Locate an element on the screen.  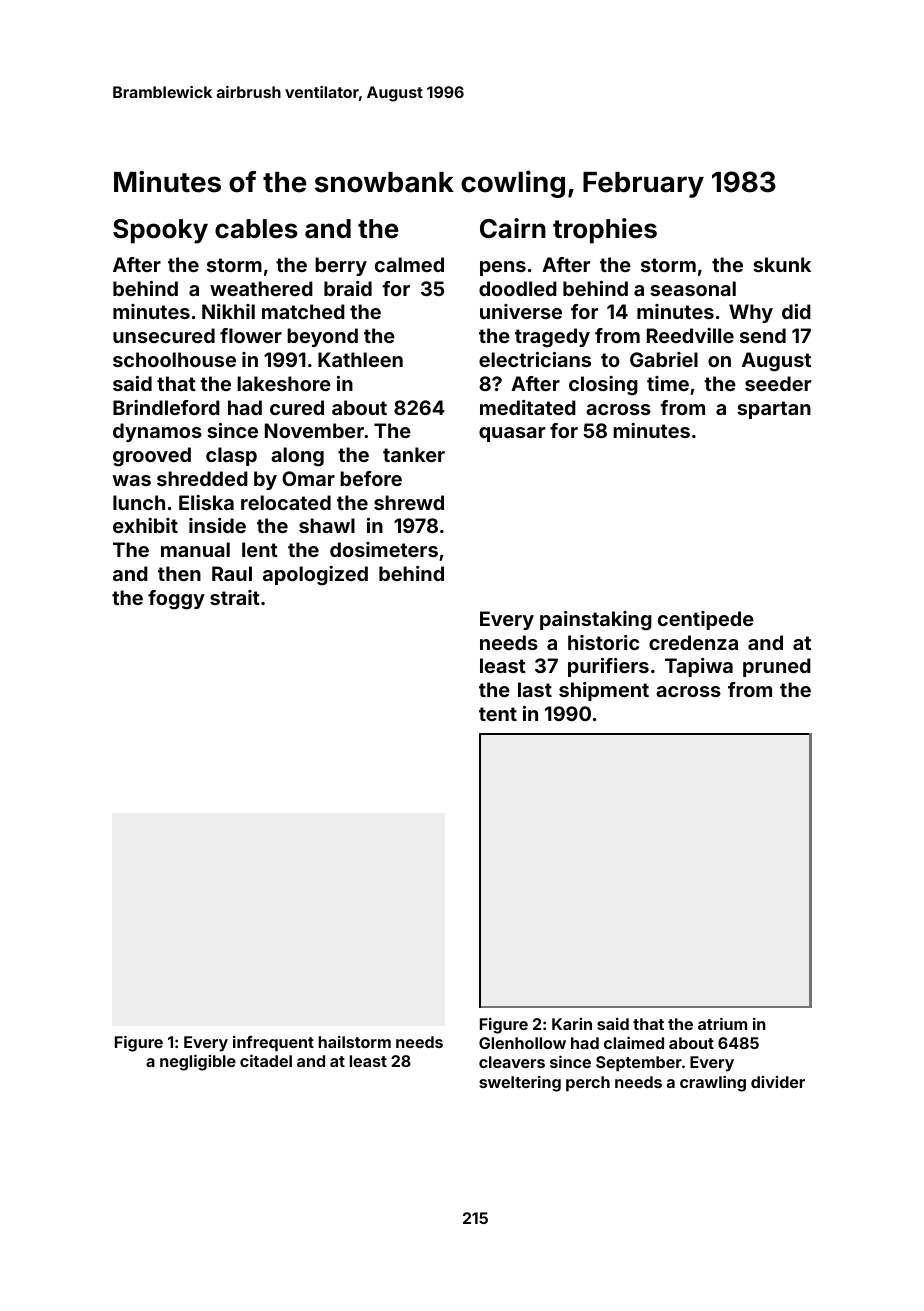
trophies is located at coordinates (605, 231).
